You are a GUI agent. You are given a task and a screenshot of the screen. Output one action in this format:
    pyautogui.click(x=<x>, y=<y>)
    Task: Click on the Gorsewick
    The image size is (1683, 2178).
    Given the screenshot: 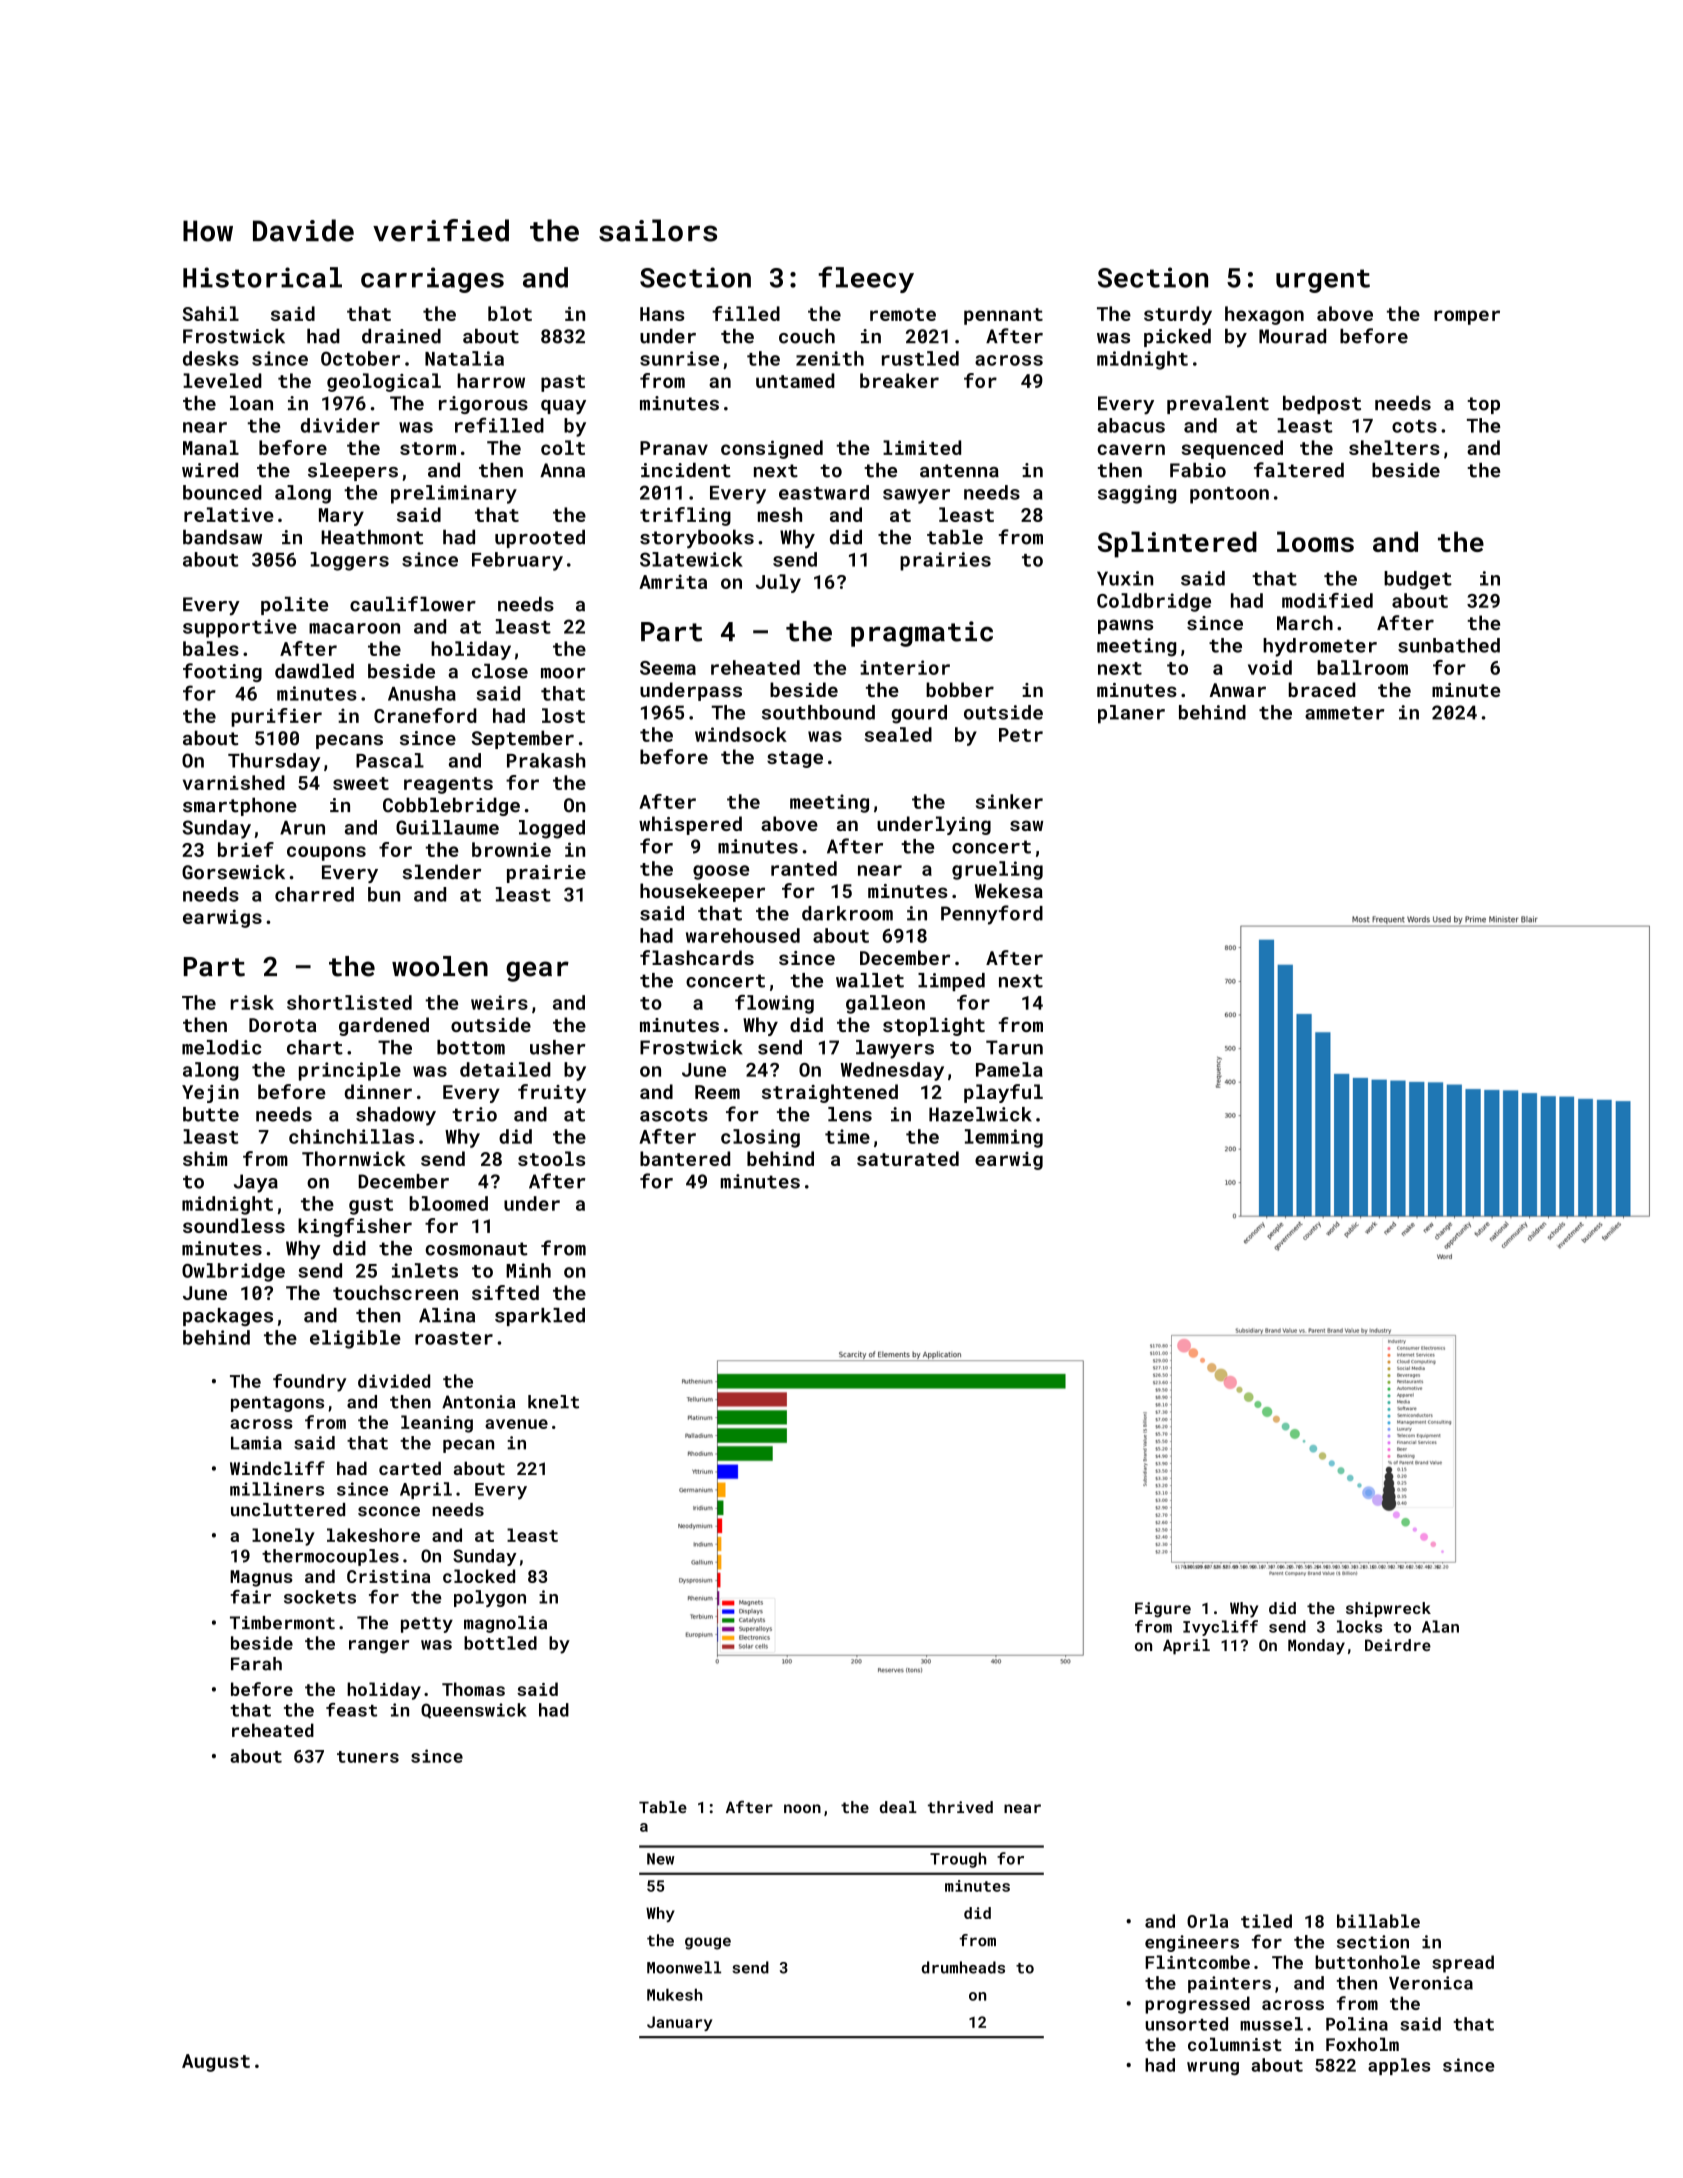 What is the action you would take?
    pyautogui.click(x=233, y=872)
